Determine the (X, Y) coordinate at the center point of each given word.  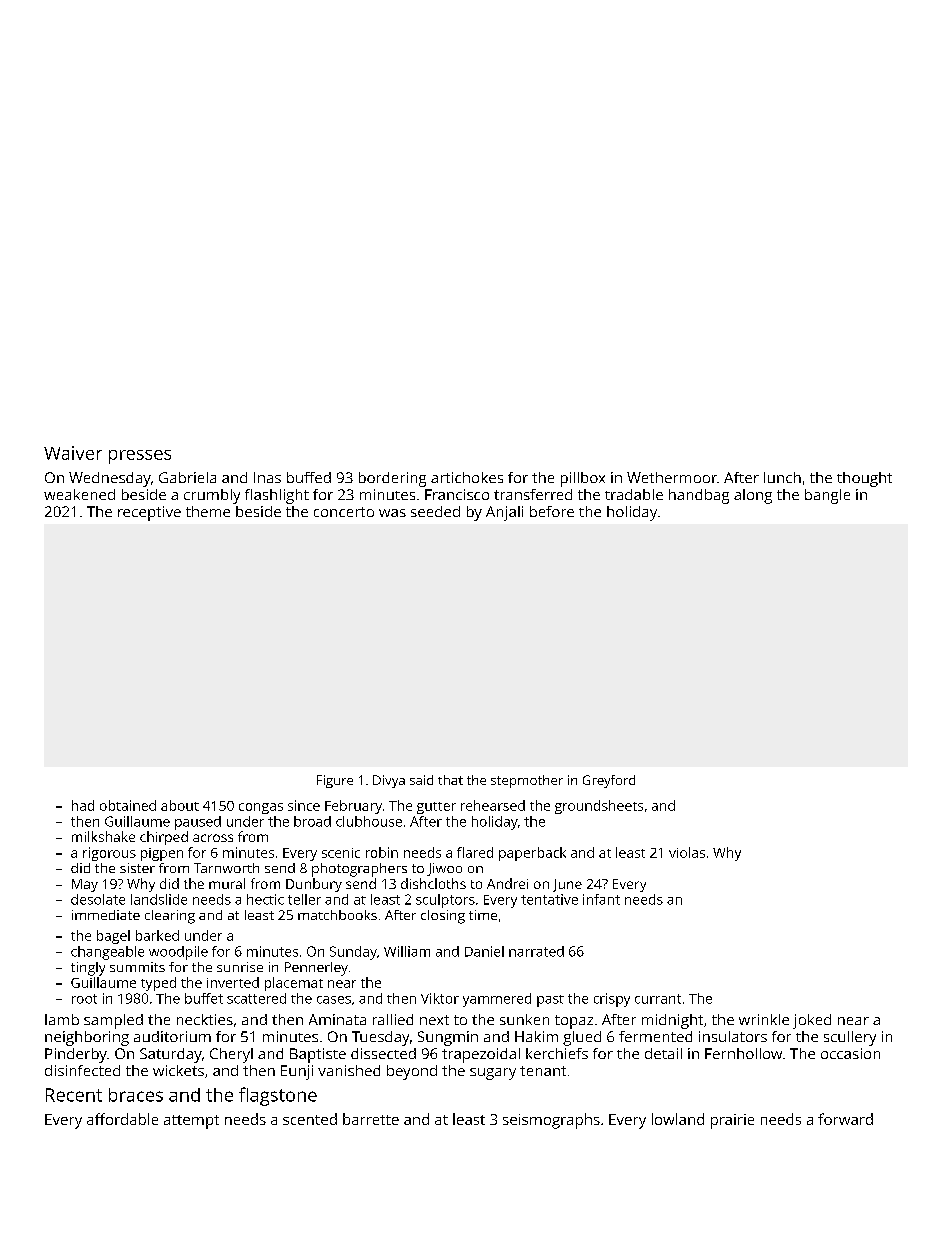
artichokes (467, 477)
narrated (536, 951)
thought (864, 479)
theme (208, 511)
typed (158, 984)
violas (687, 852)
